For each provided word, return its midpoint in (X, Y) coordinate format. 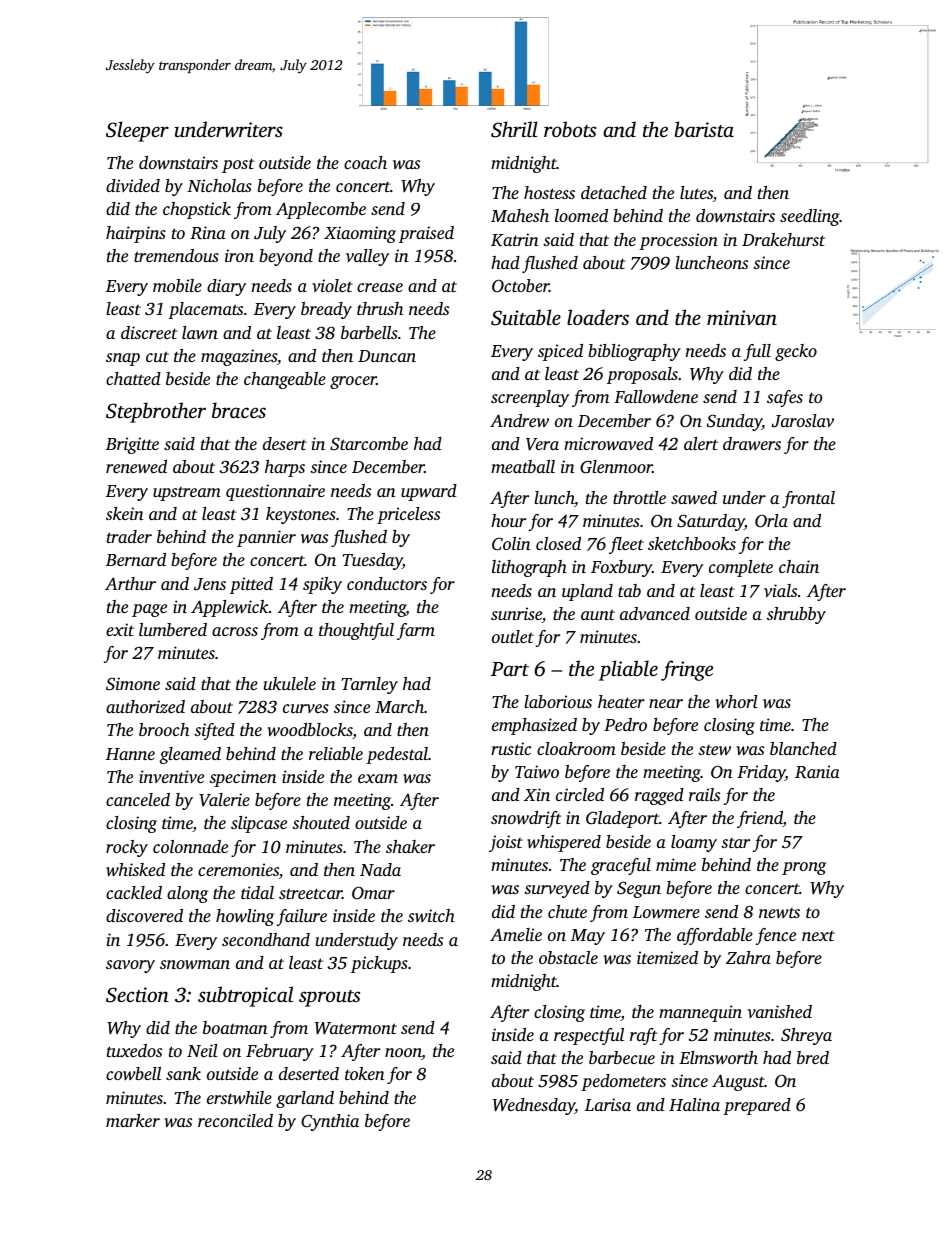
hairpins (136, 234)
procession (678, 241)
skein (125, 513)
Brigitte (132, 445)
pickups (379, 964)
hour (508, 520)
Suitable (526, 317)
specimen (243, 778)
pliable (628, 670)
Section (137, 995)
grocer (353, 382)
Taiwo (537, 771)
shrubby (796, 615)
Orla (771, 521)
